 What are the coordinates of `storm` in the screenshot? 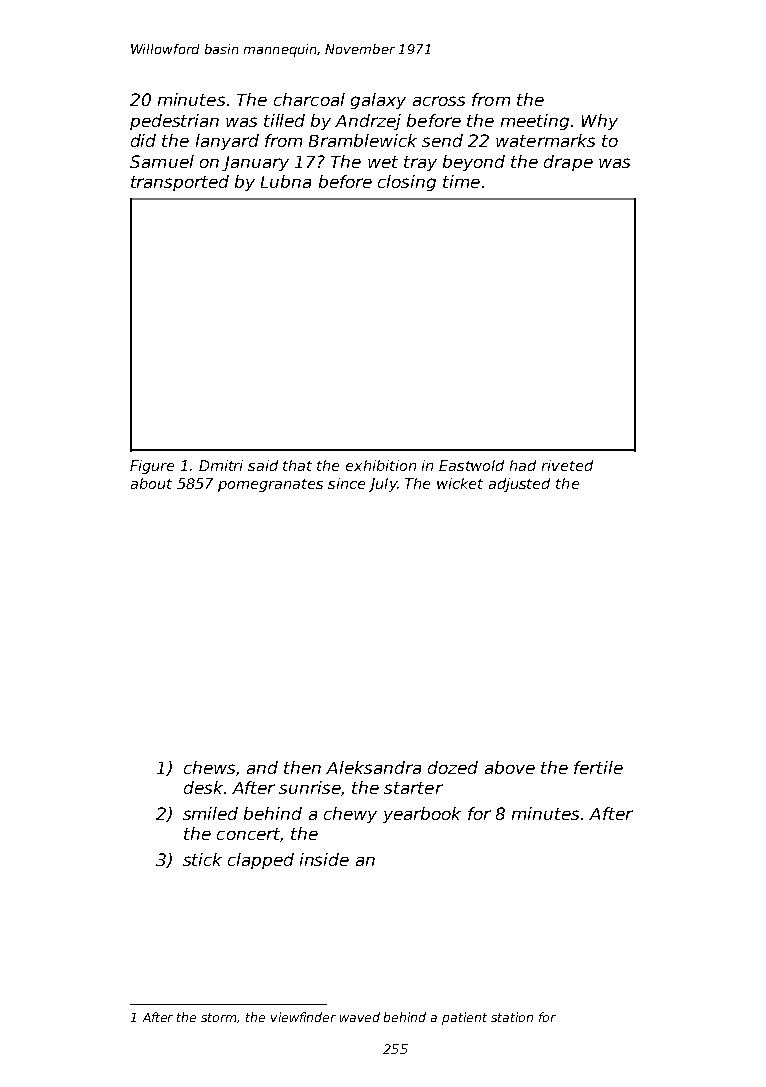 It's located at (219, 1018).
